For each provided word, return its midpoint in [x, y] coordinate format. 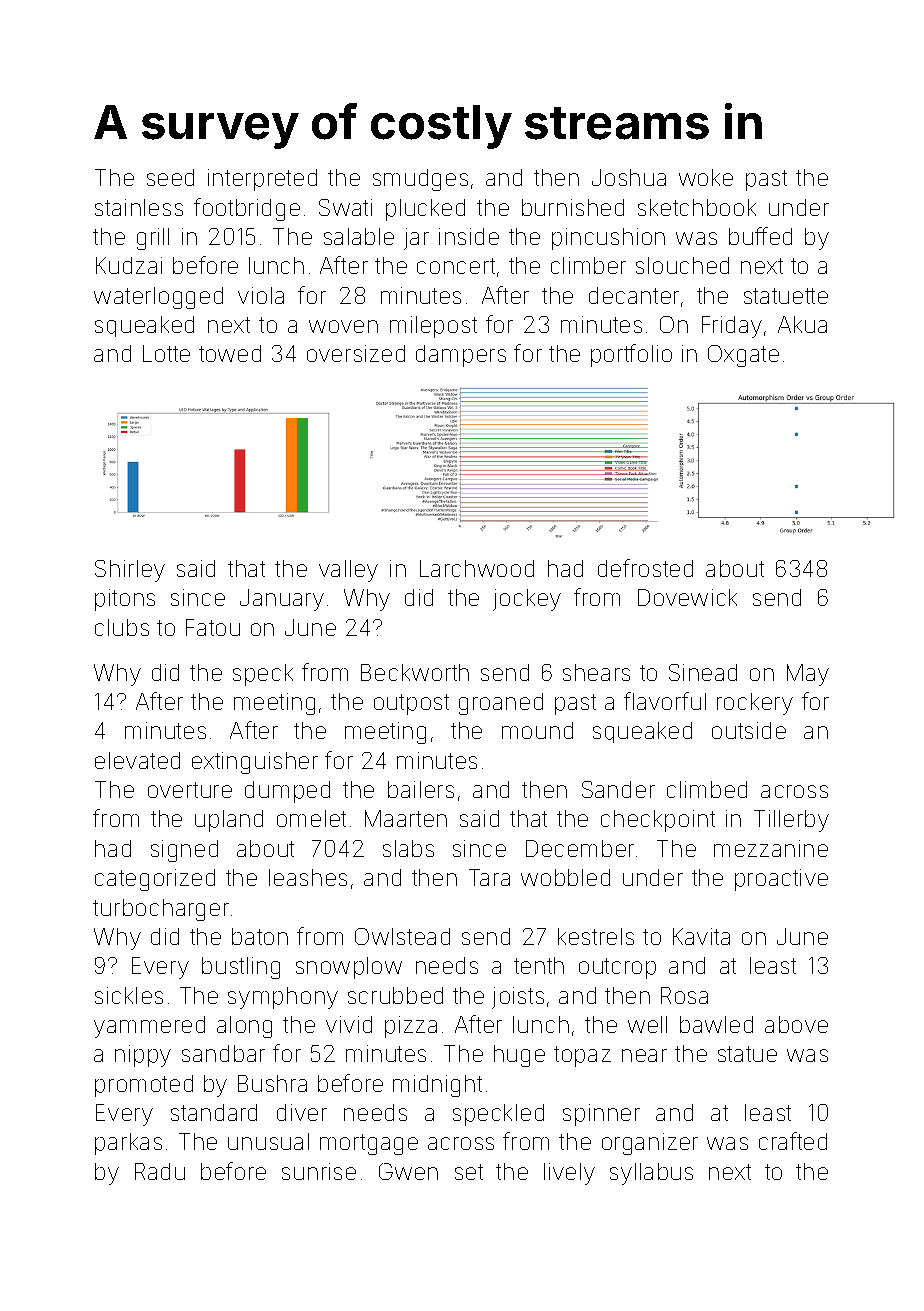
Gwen [408, 1171]
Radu [160, 1171]
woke [706, 177]
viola [261, 295]
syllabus [651, 1174]
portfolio [631, 355]
